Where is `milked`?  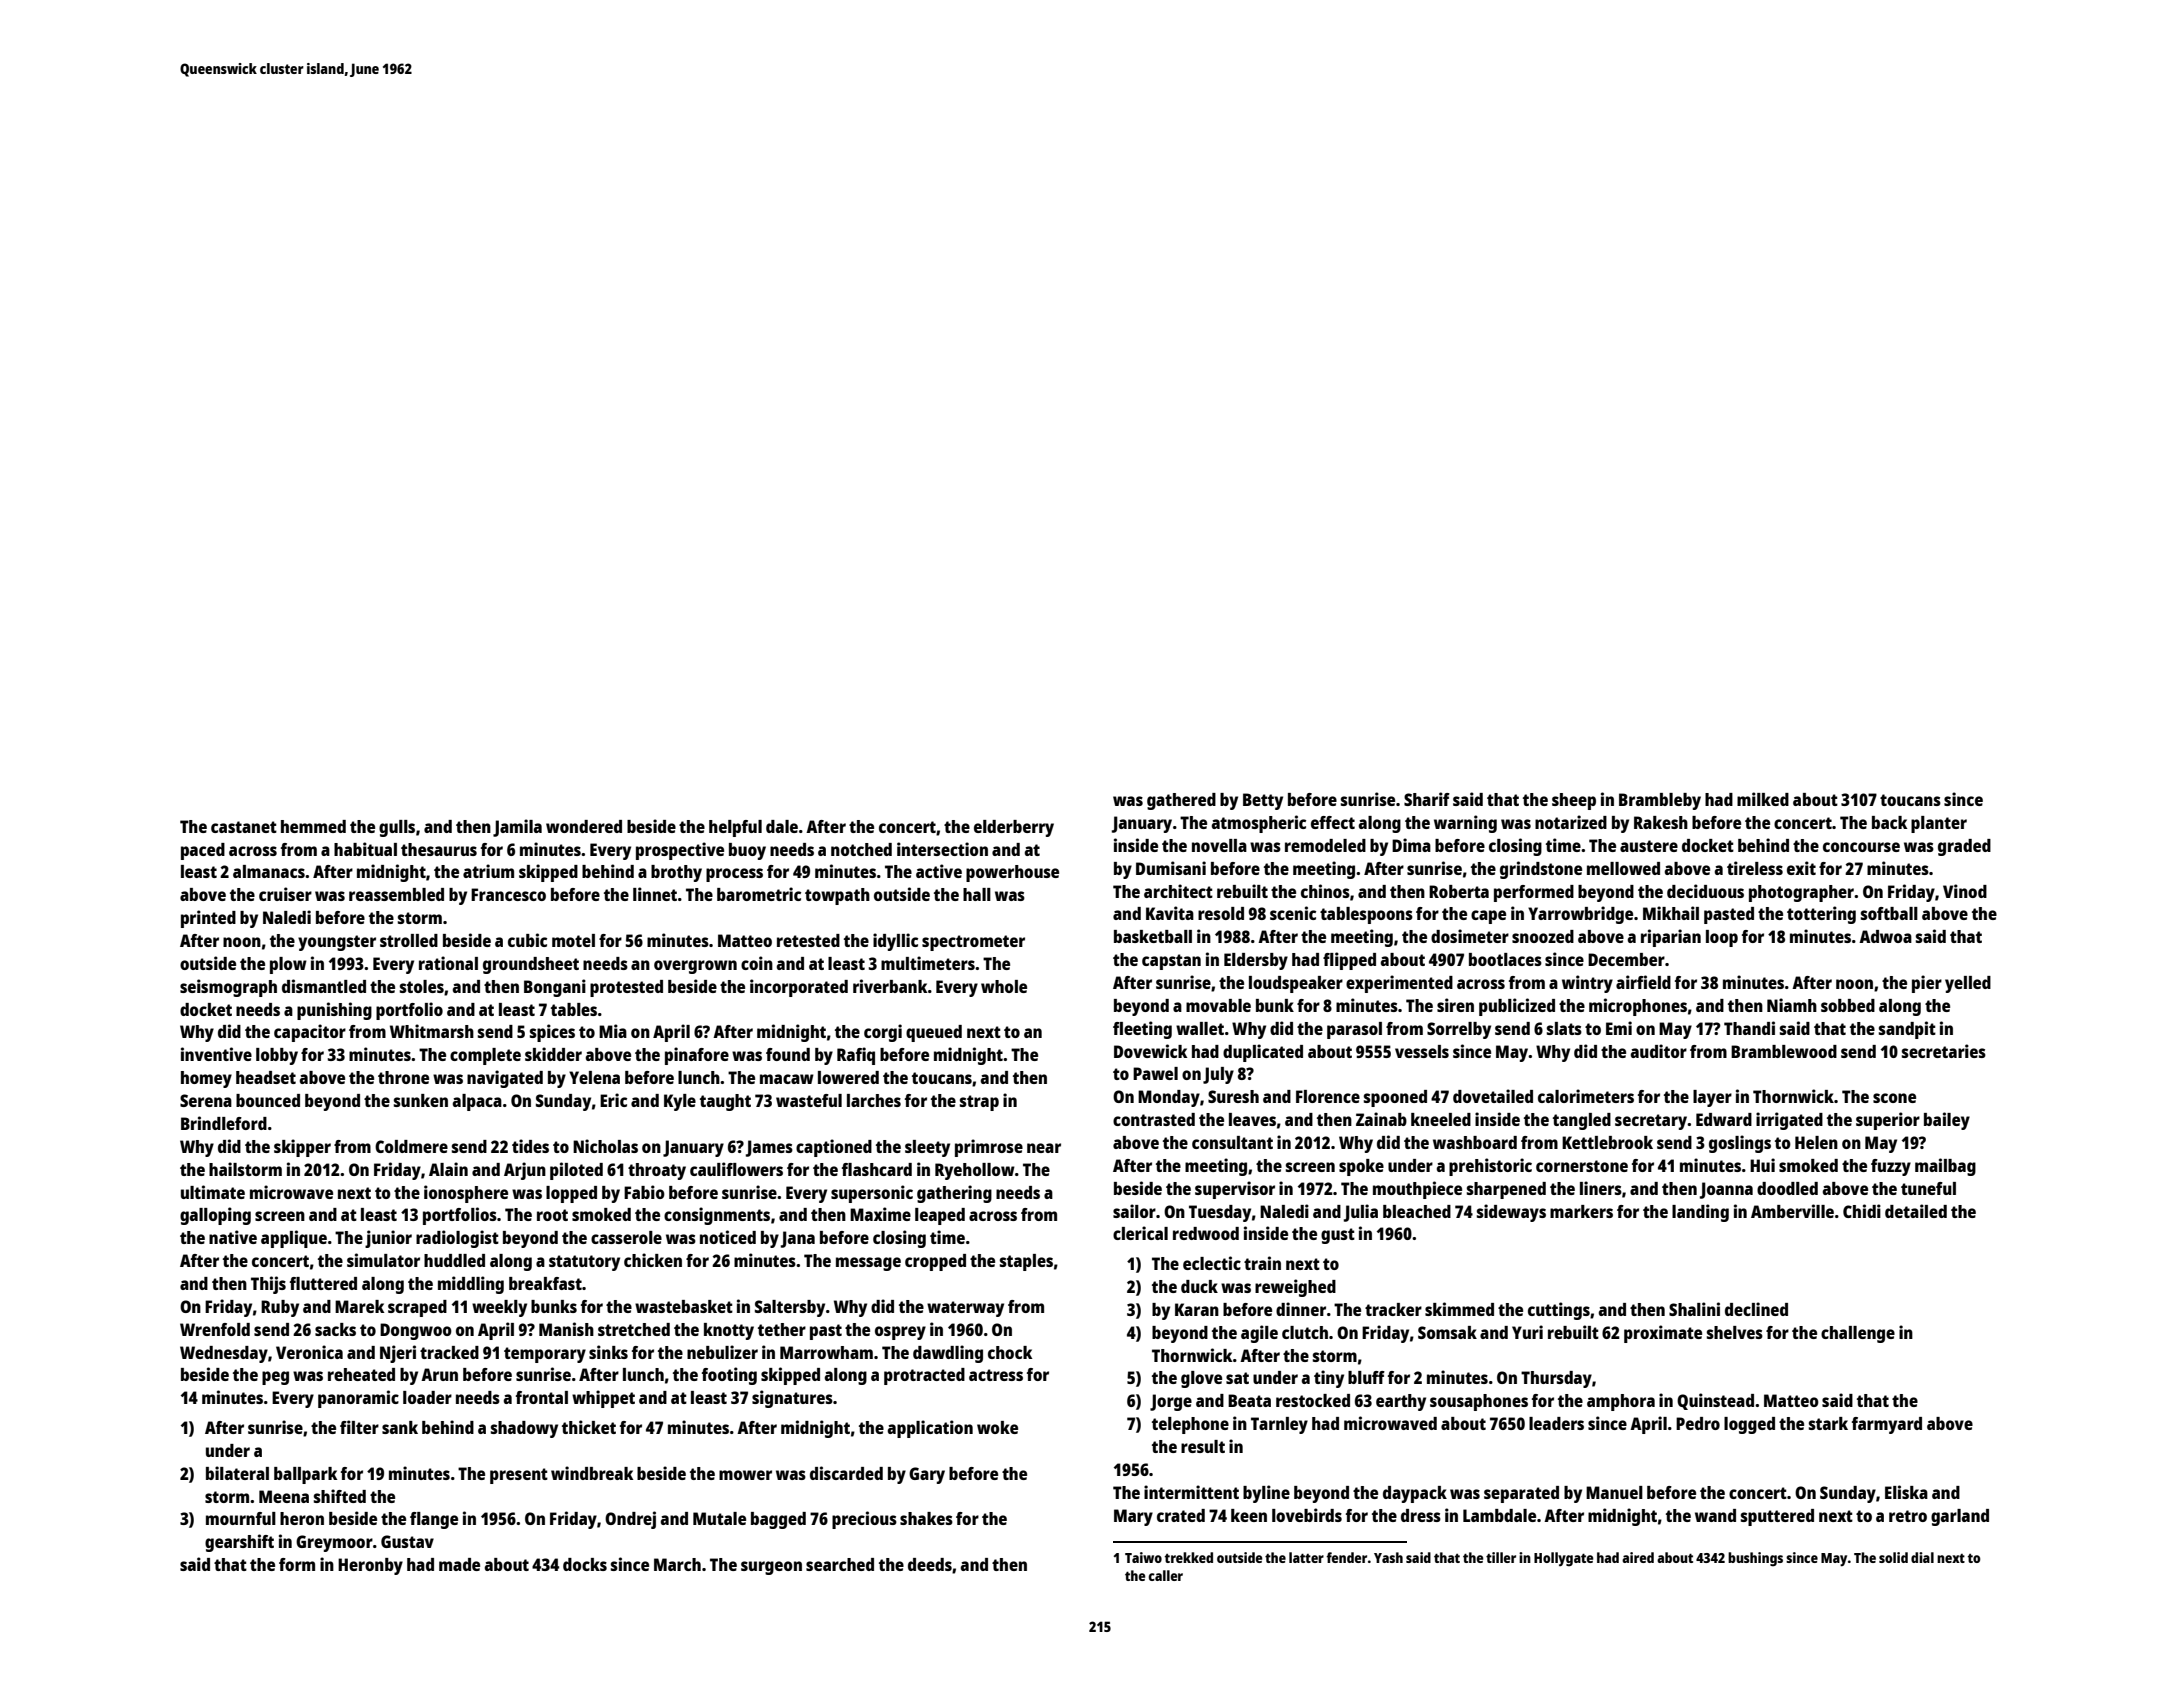 milked is located at coordinates (1763, 799).
